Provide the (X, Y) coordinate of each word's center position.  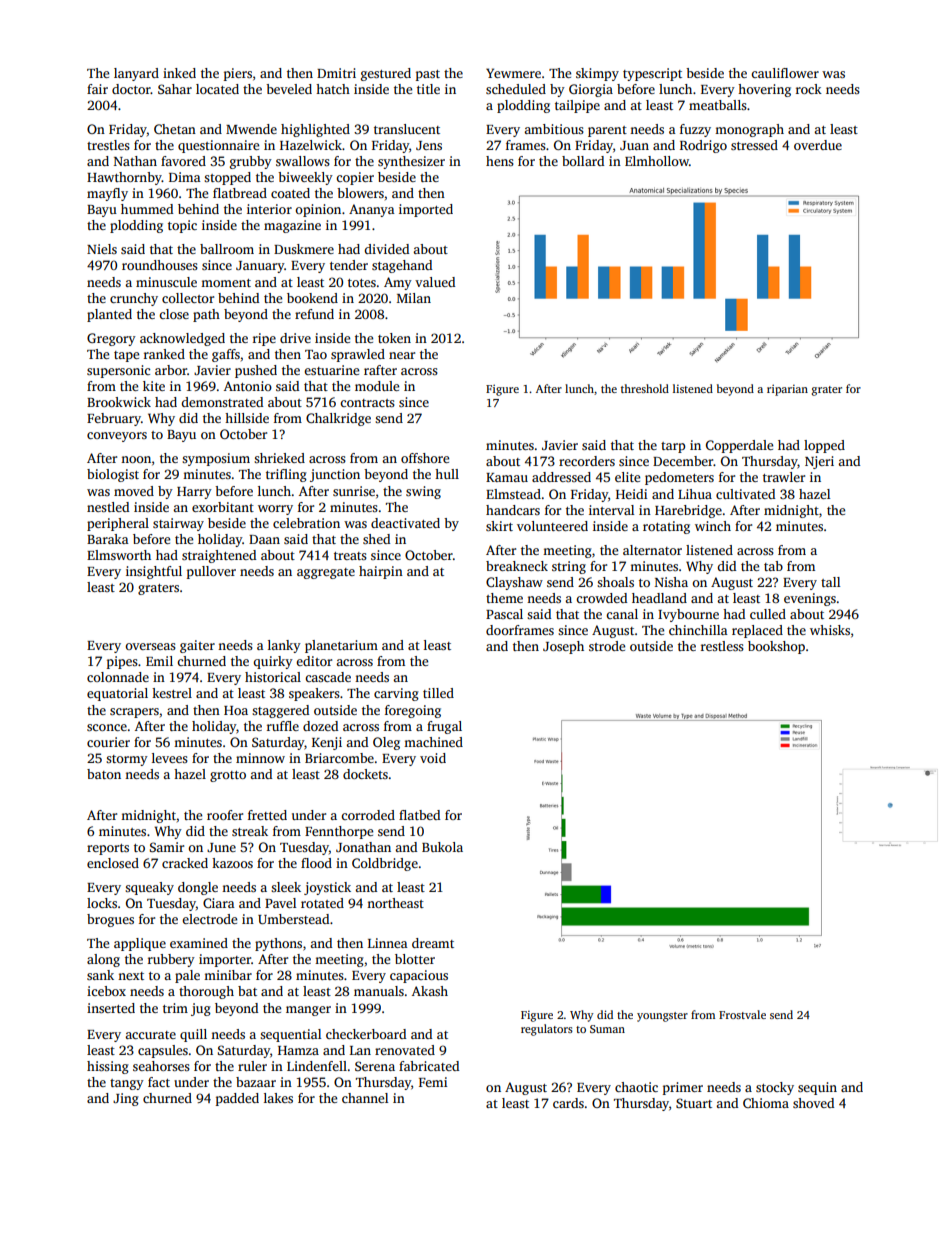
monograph (749, 130)
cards (568, 1103)
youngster (662, 1017)
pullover (211, 572)
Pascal (504, 614)
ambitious (554, 129)
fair (97, 89)
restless (722, 646)
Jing (126, 1099)
